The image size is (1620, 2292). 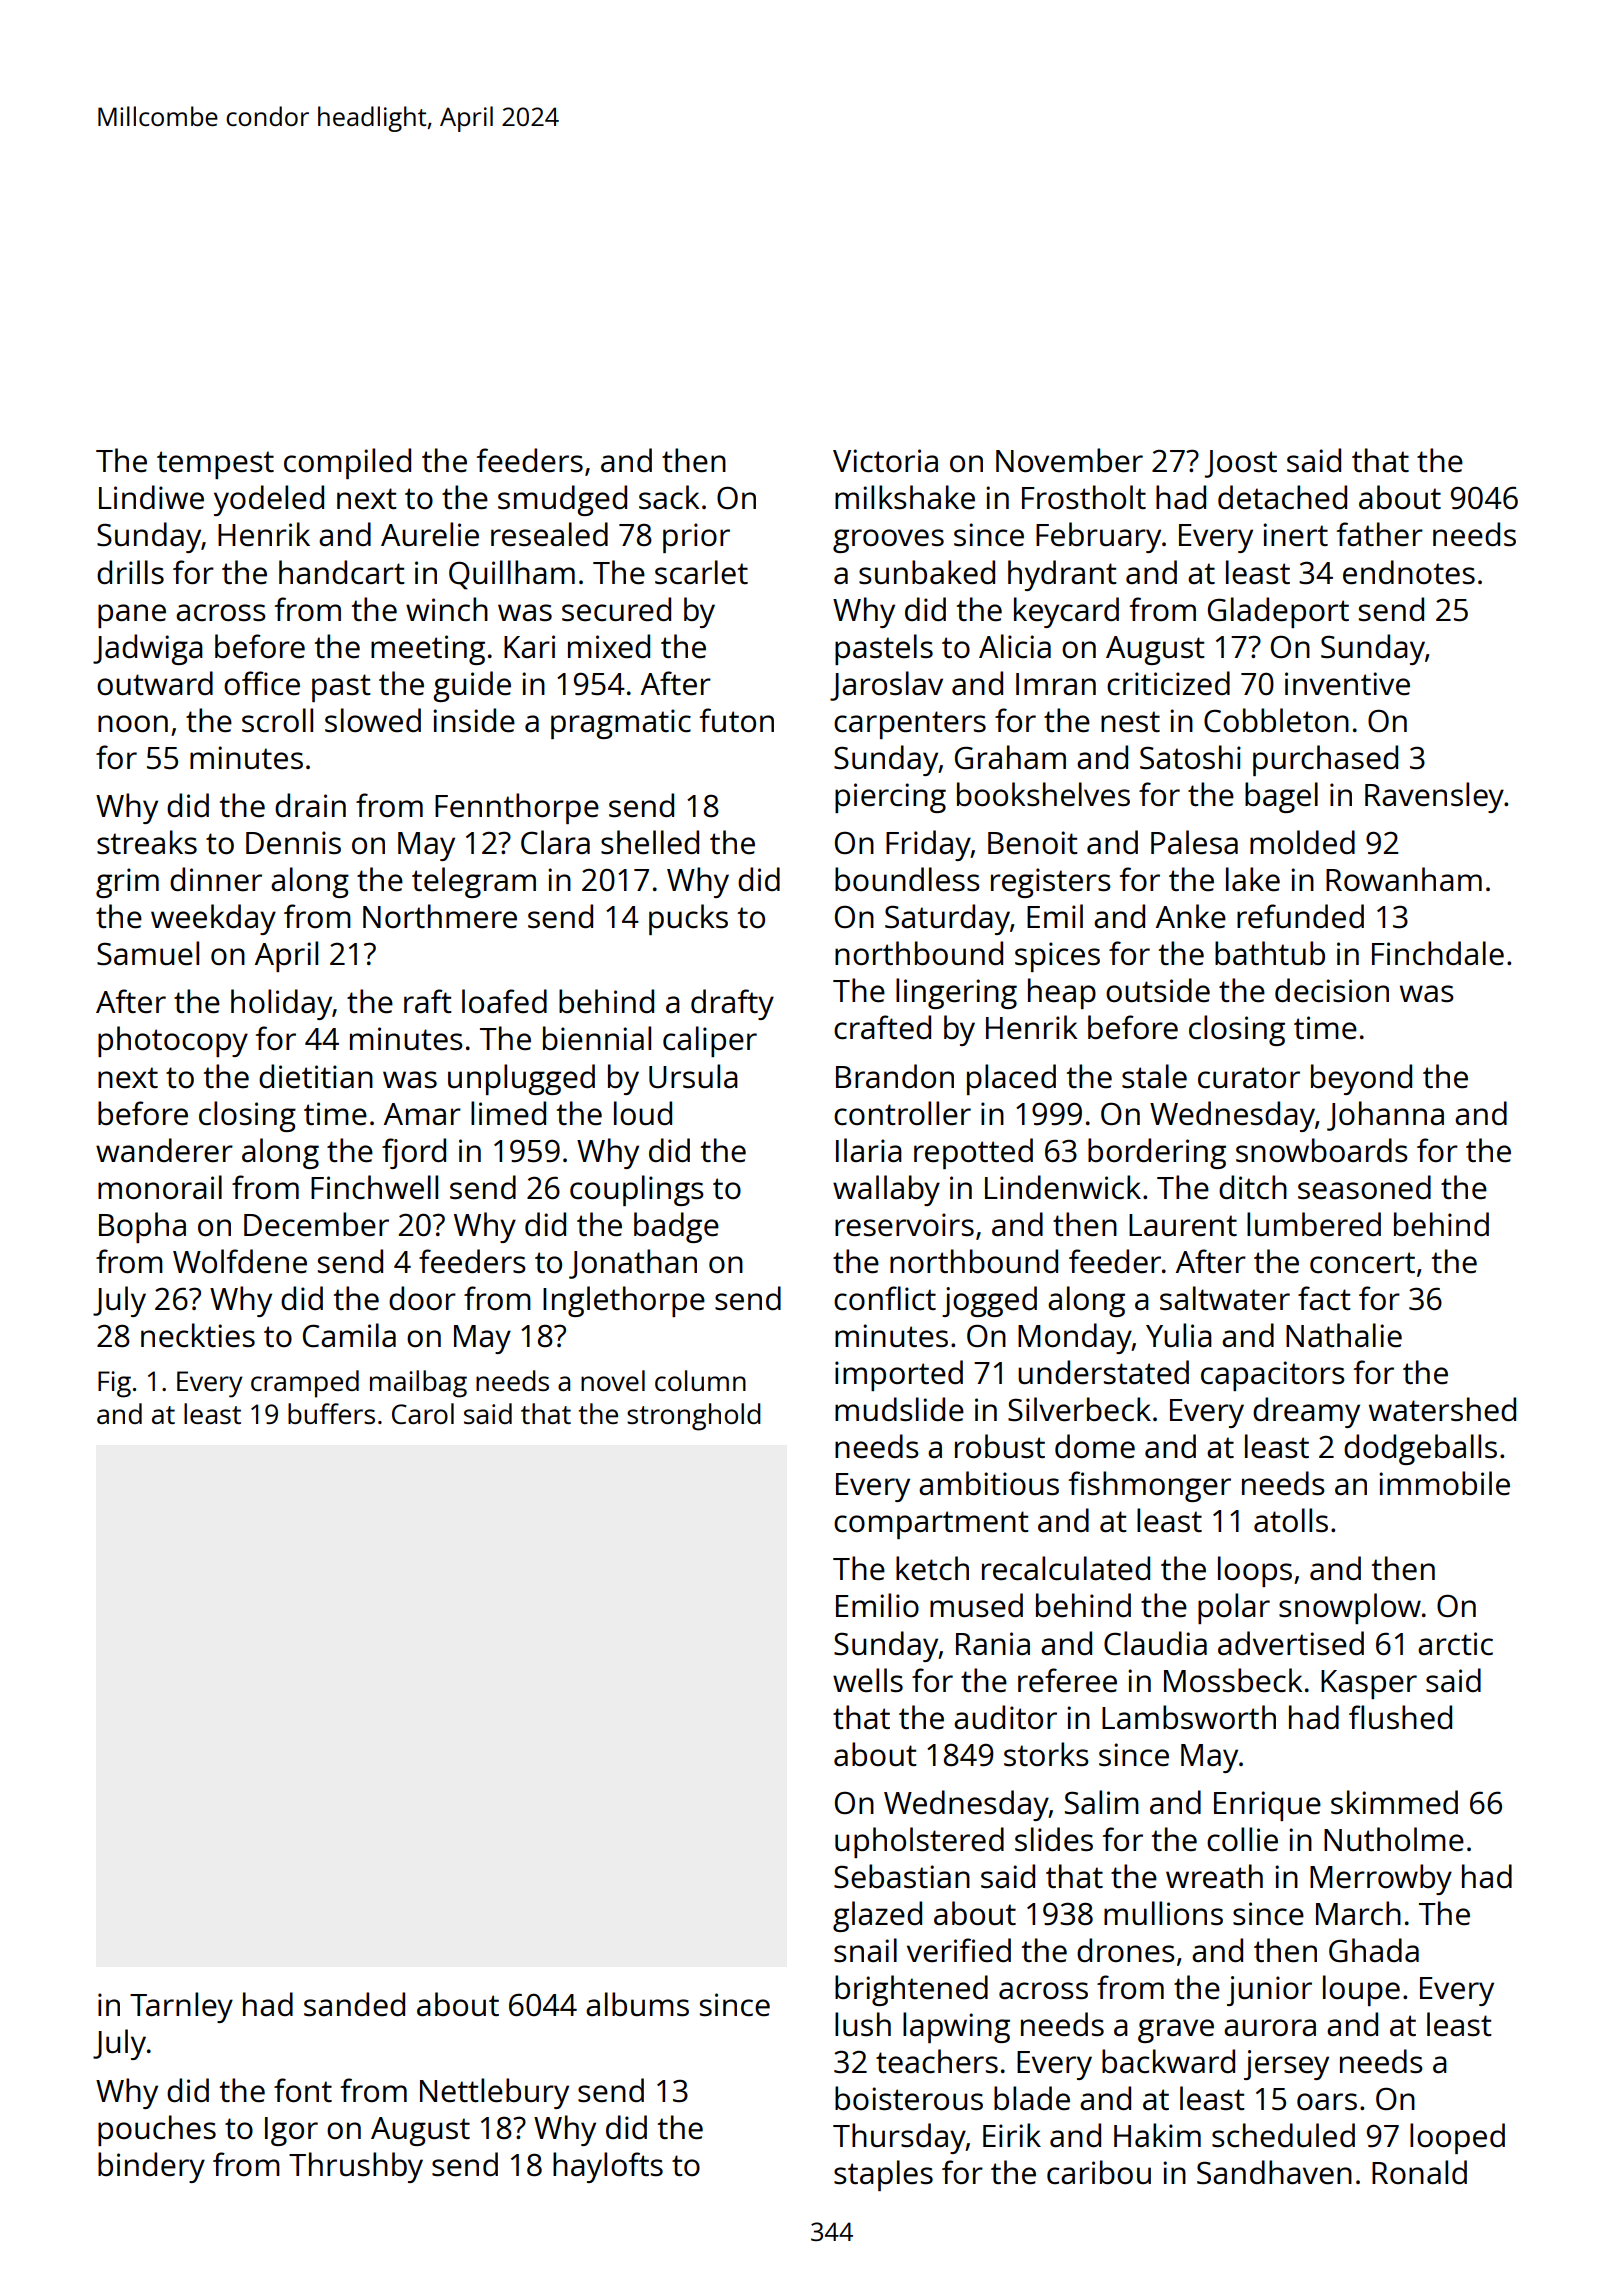 I want to click on yodeled, so click(x=269, y=500).
